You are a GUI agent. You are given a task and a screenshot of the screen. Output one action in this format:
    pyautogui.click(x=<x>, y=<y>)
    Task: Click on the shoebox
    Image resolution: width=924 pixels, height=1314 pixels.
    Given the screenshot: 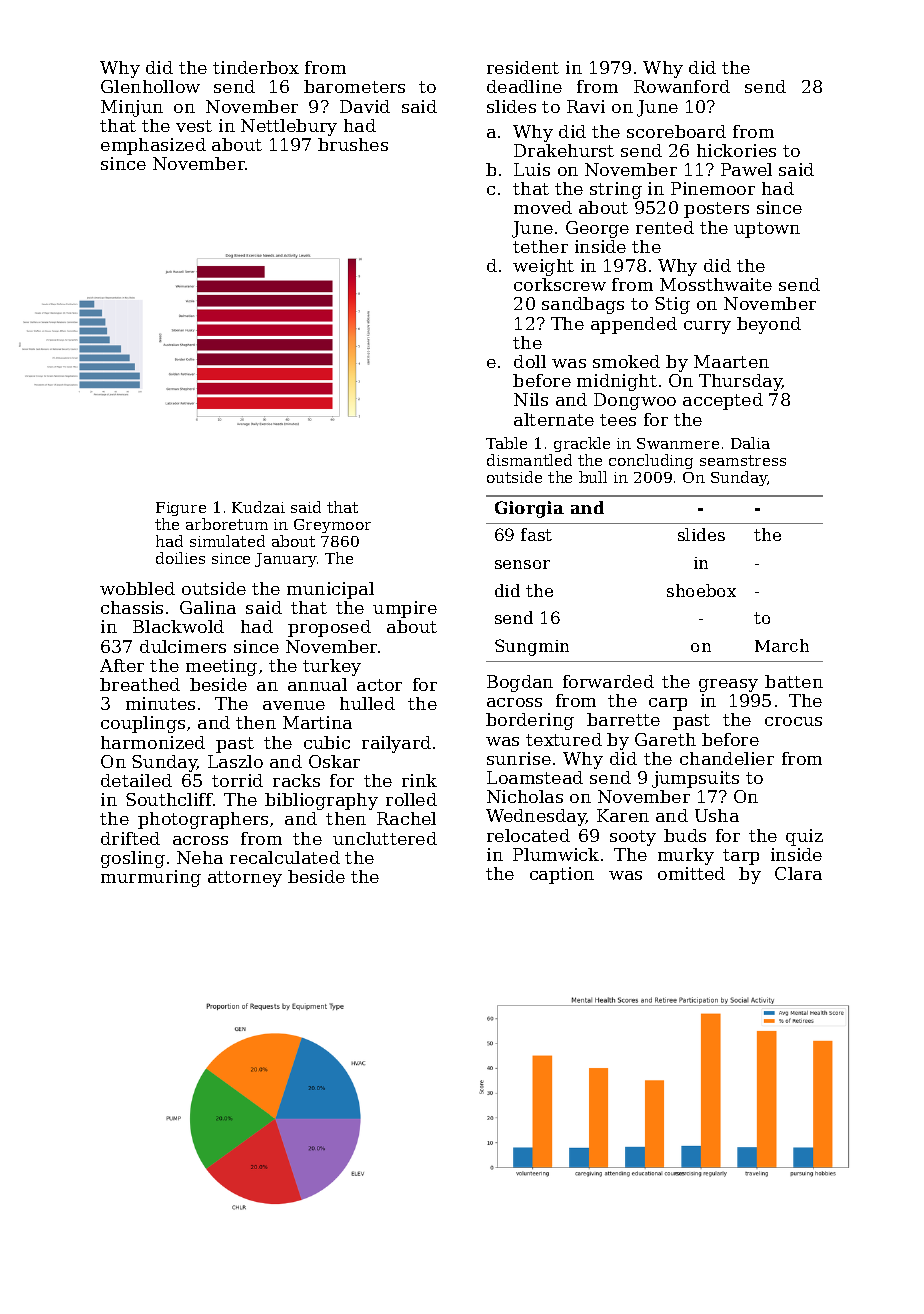 What is the action you would take?
    pyautogui.click(x=701, y=590)
